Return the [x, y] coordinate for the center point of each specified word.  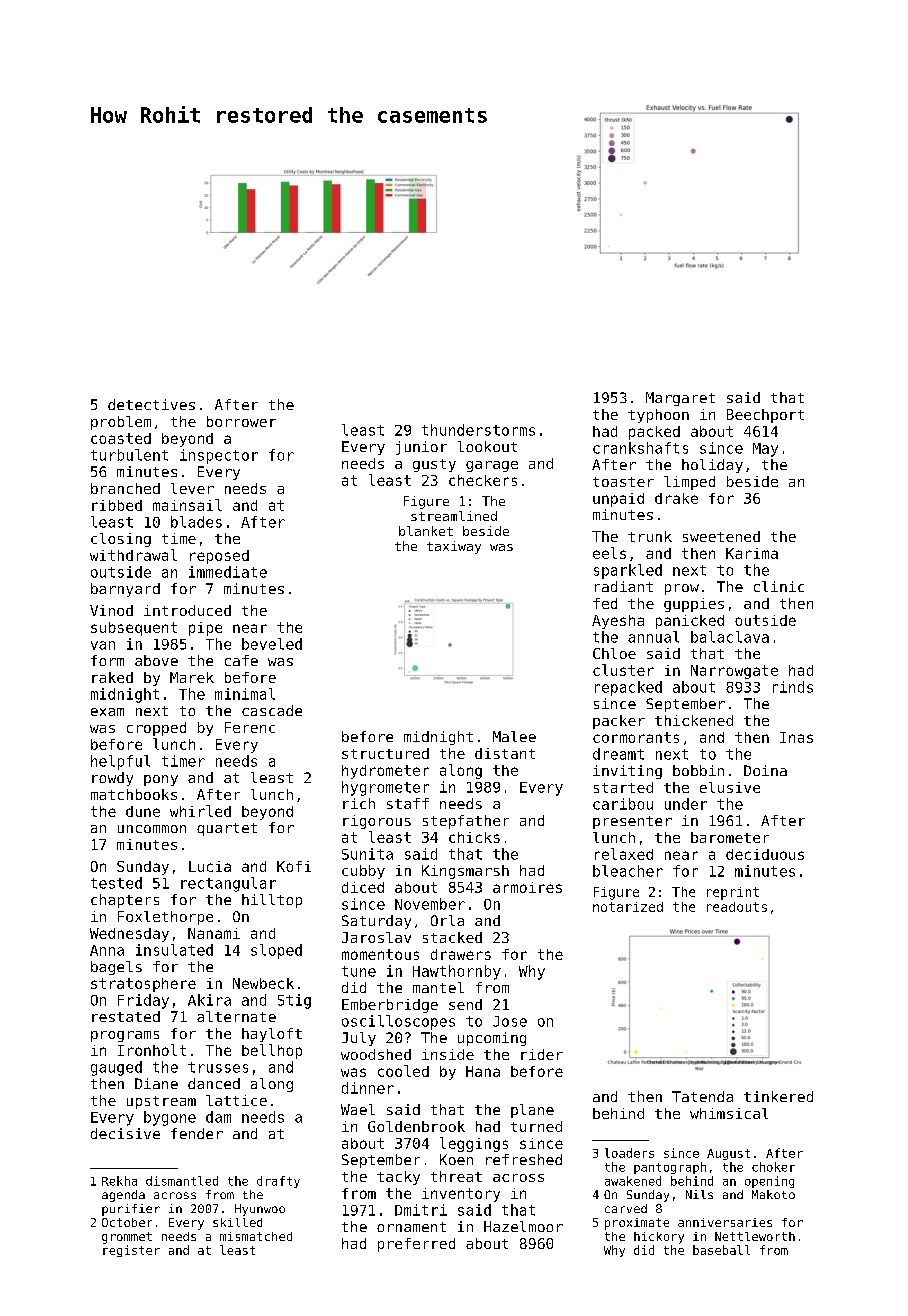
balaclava [730, 637]
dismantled [182, 1181]
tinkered [778, 1096]
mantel [438, 987]
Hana [483, 1071]
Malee [514, 736]
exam [107, 712]
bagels [116, 968]
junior [421, 448]
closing [121, 540]
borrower [241, 421]
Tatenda [702, 1096]
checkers [483, 480]
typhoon [658, 416]
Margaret [680, 399]
